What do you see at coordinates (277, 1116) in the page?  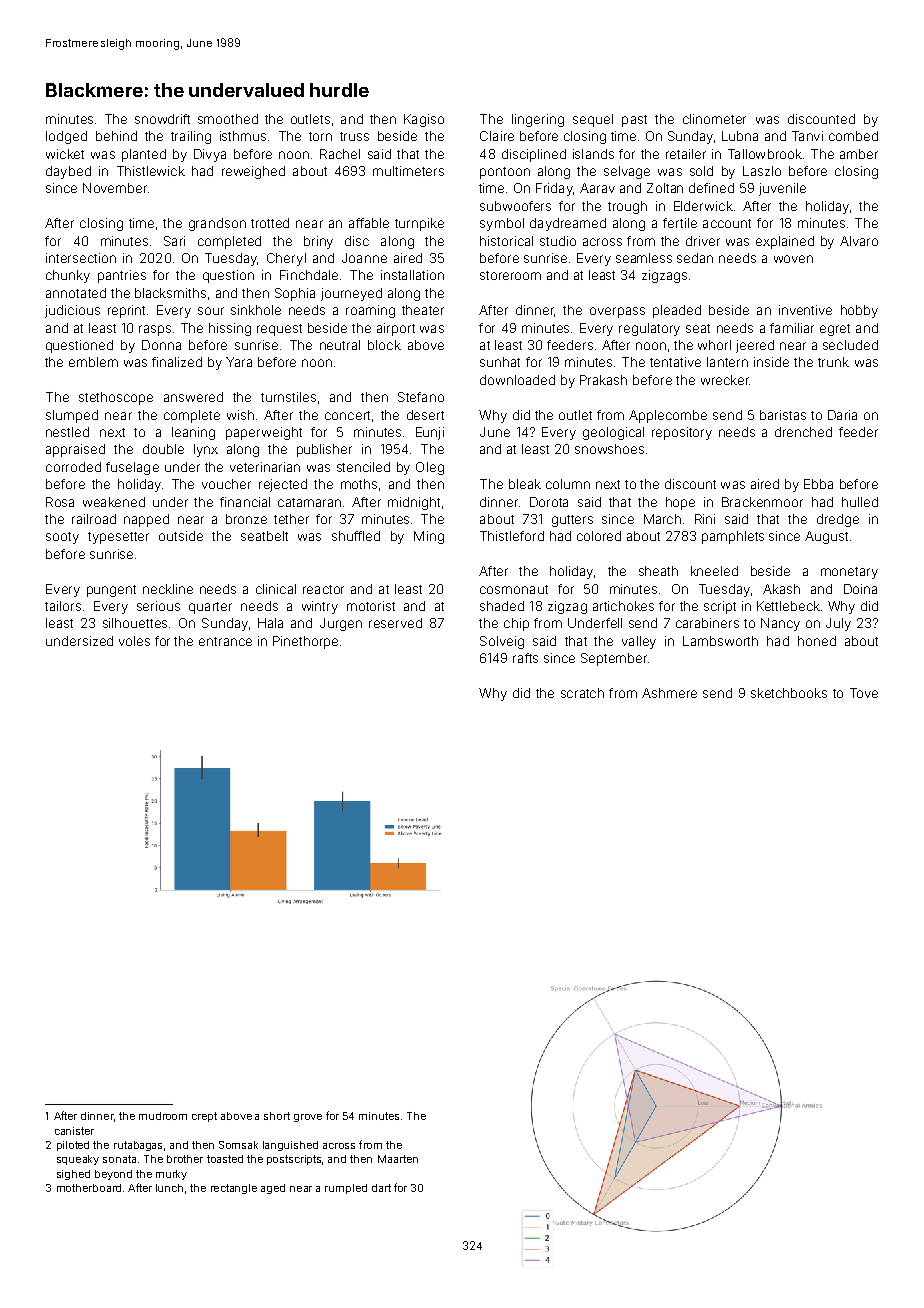 I see `short` at bounding box center [277, 1116].
